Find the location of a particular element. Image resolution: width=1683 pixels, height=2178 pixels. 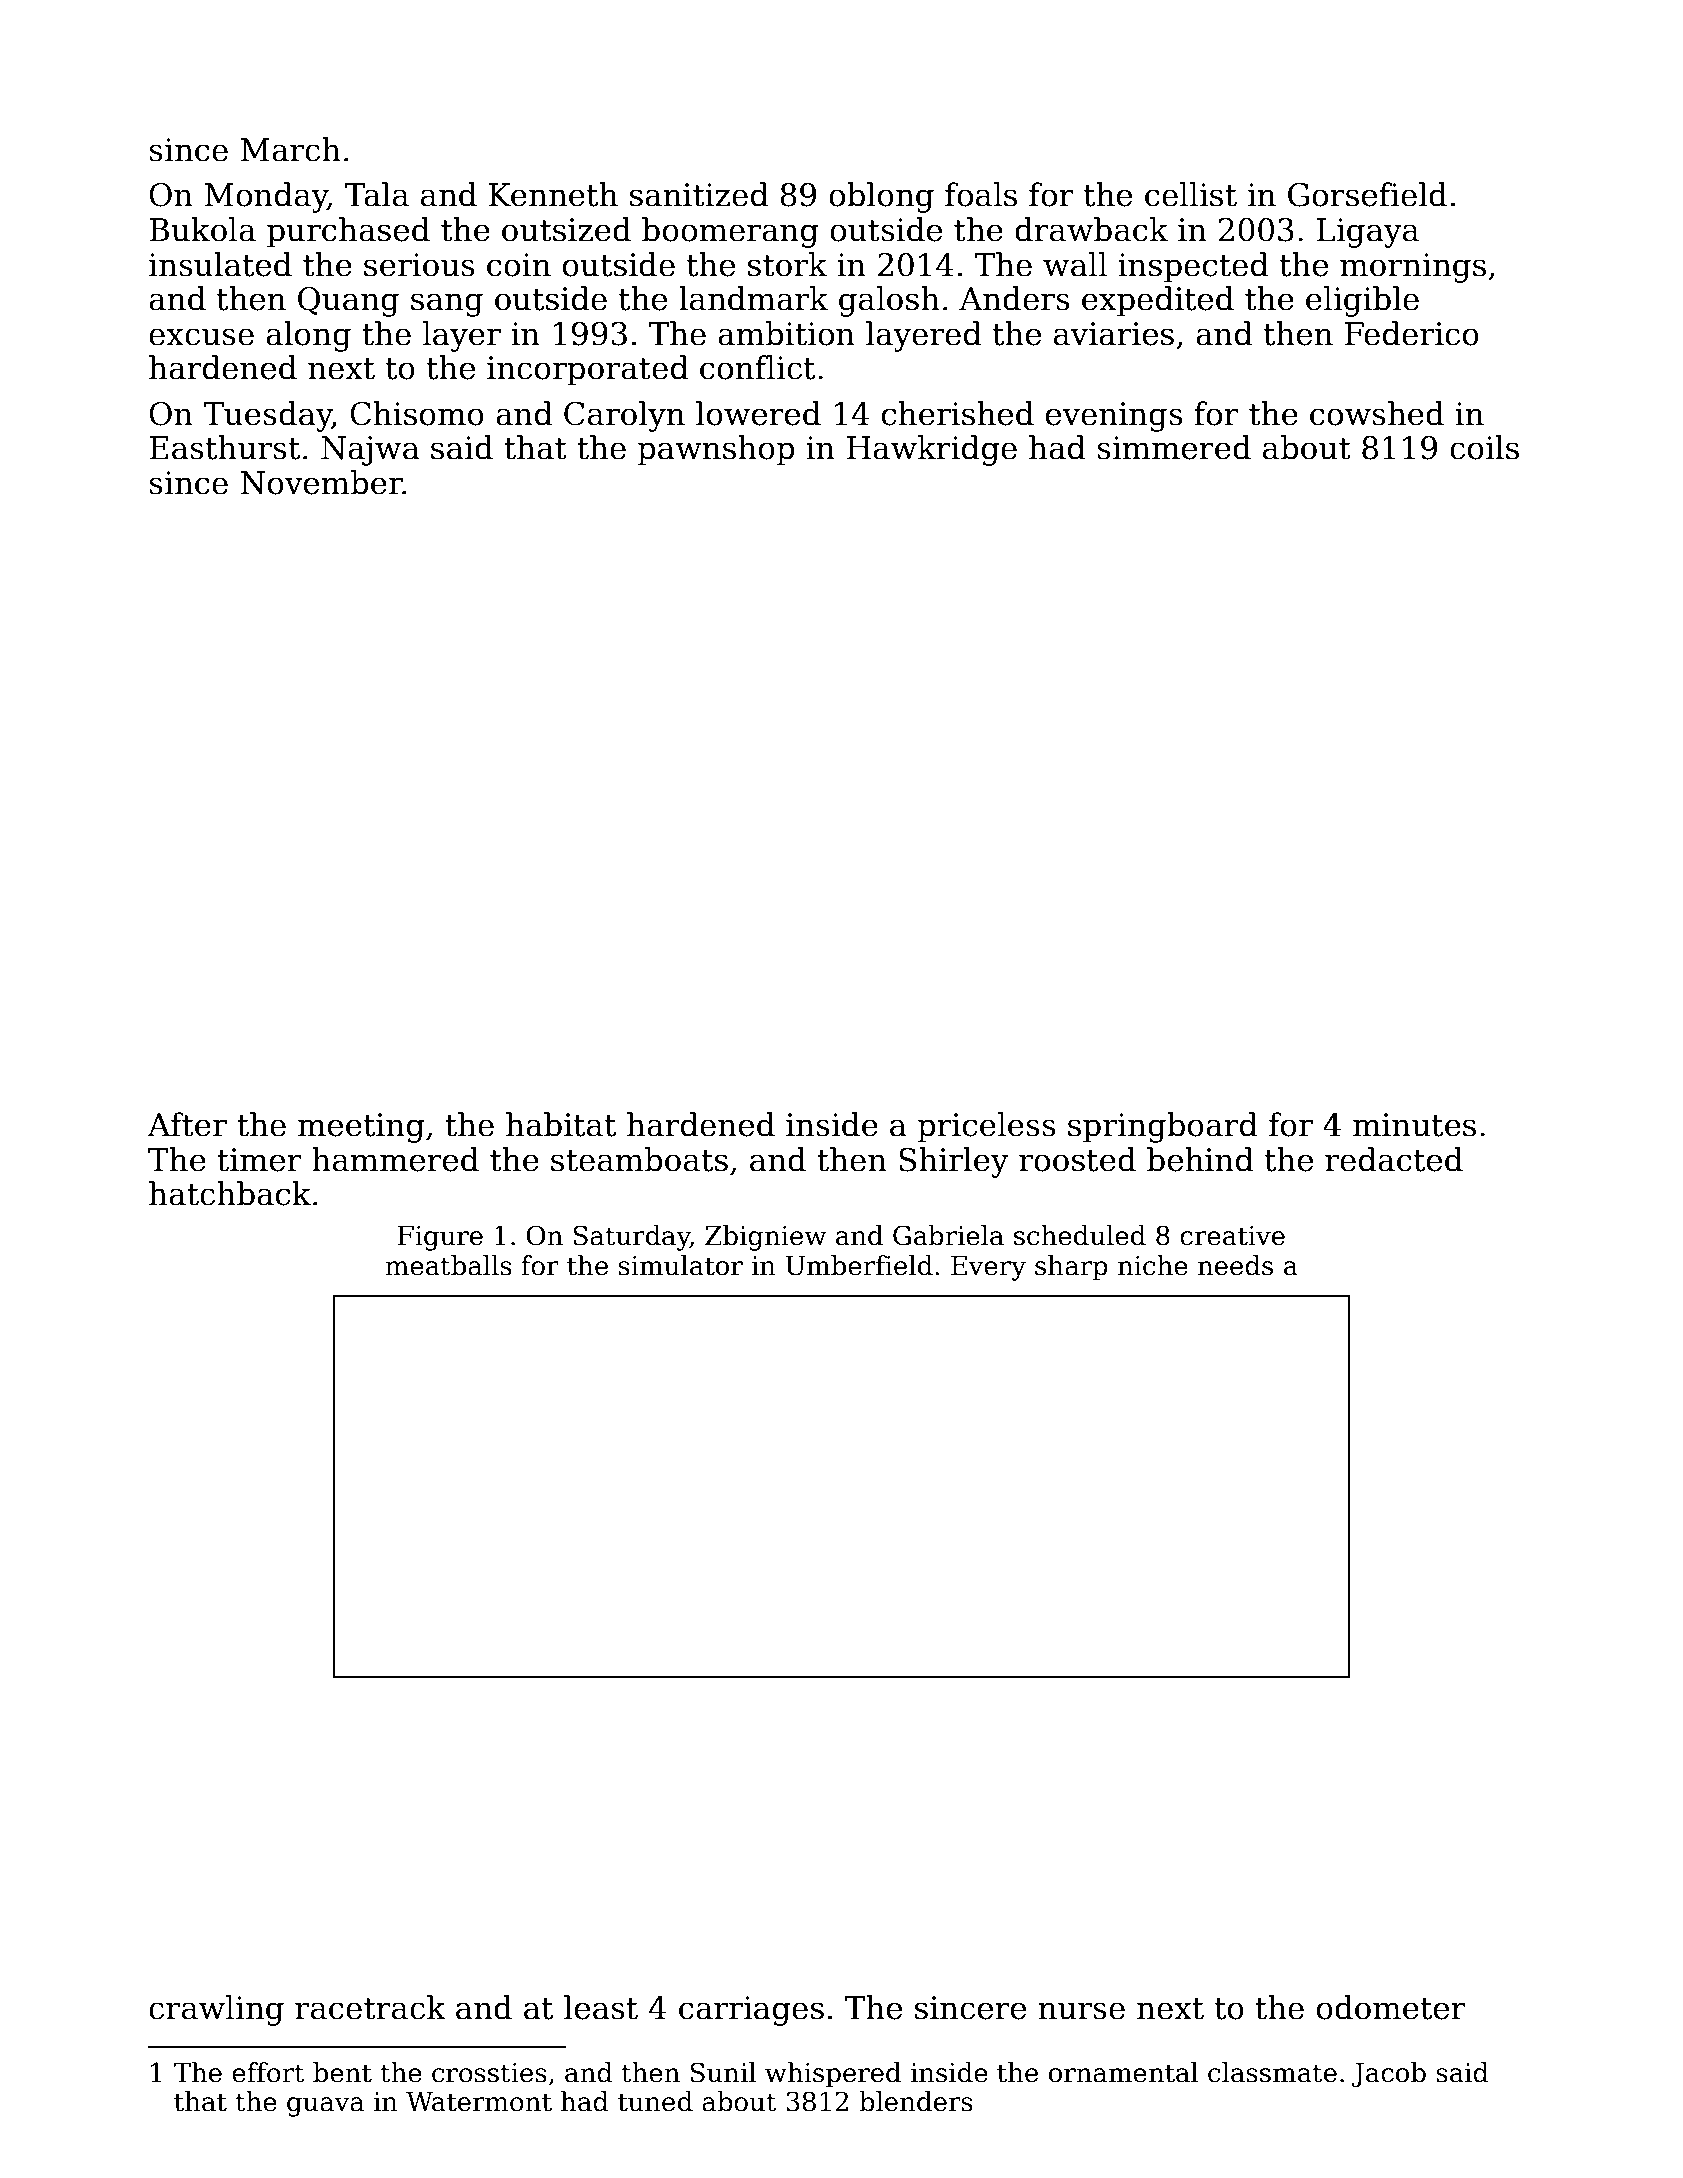

After is located at coordinates (187, 1124).
